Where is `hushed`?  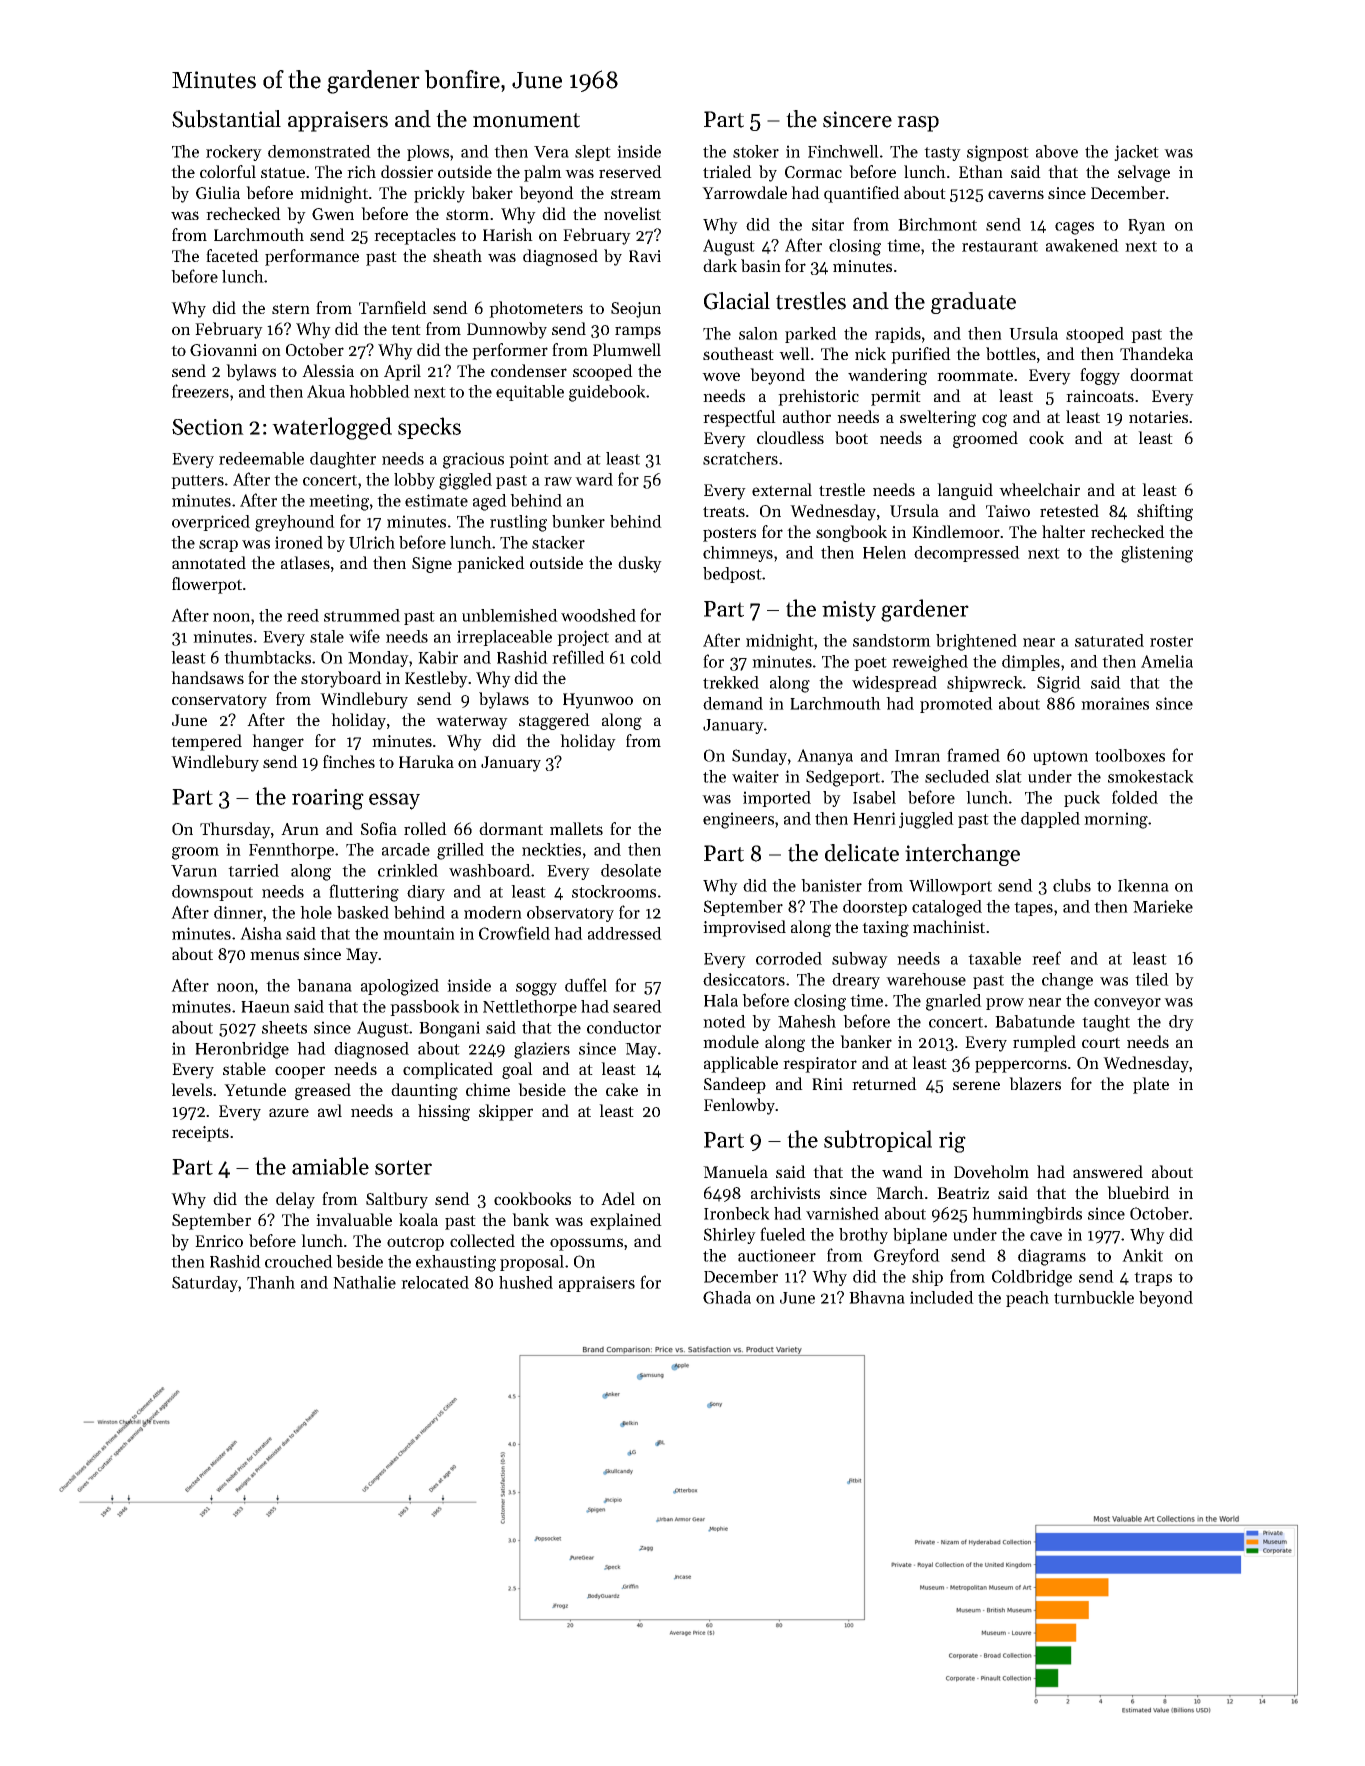 hushed is located at coordinates (526, 1282).
